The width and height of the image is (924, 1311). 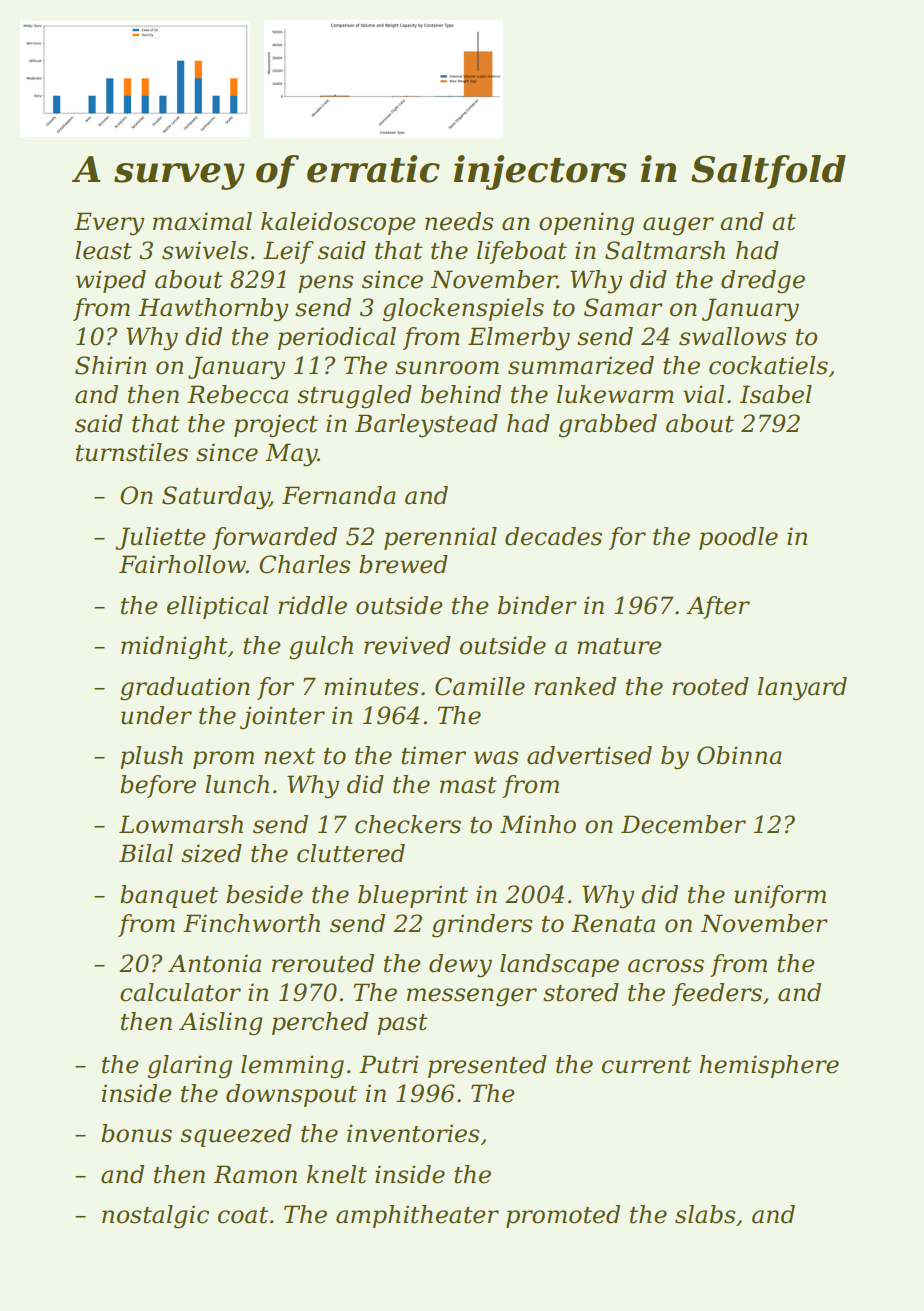 What do you see at coordinates (608, 426) in the image?
I see `grabbed` at bounding box center [608, 426].
